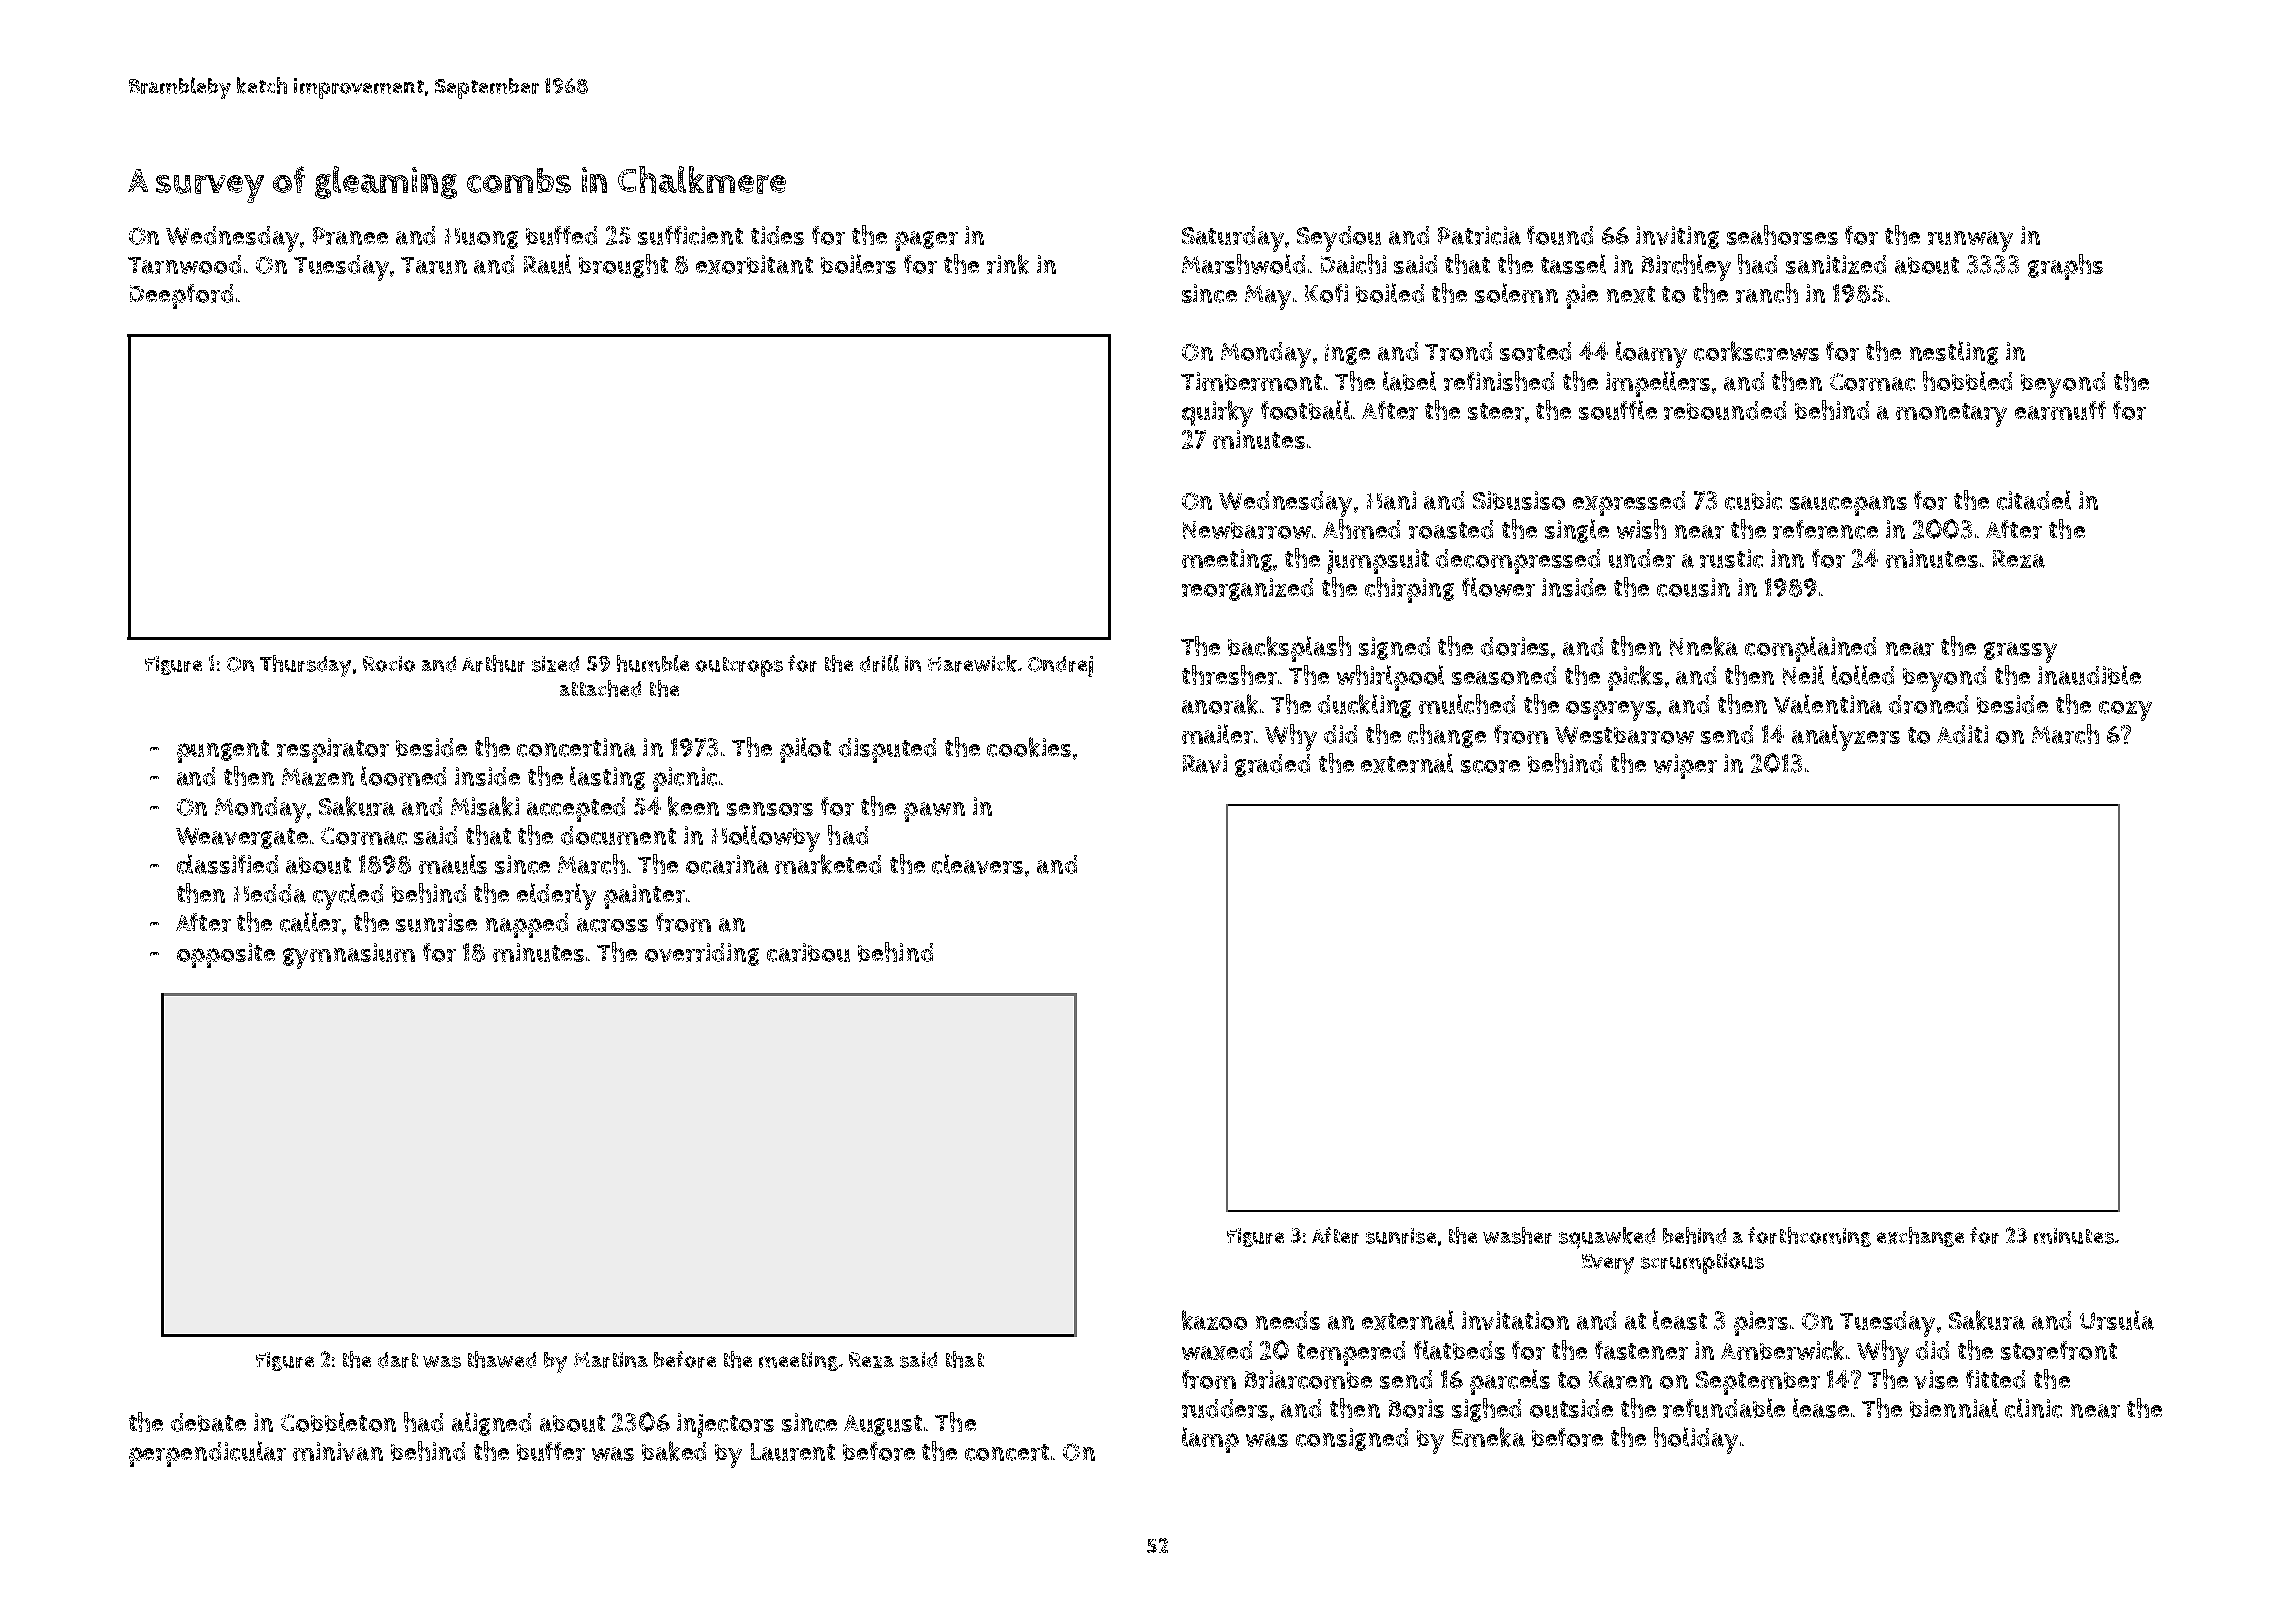  Describe the element at coordinates (1347, 354) in the screenshot. I see `Inge` at that location.
